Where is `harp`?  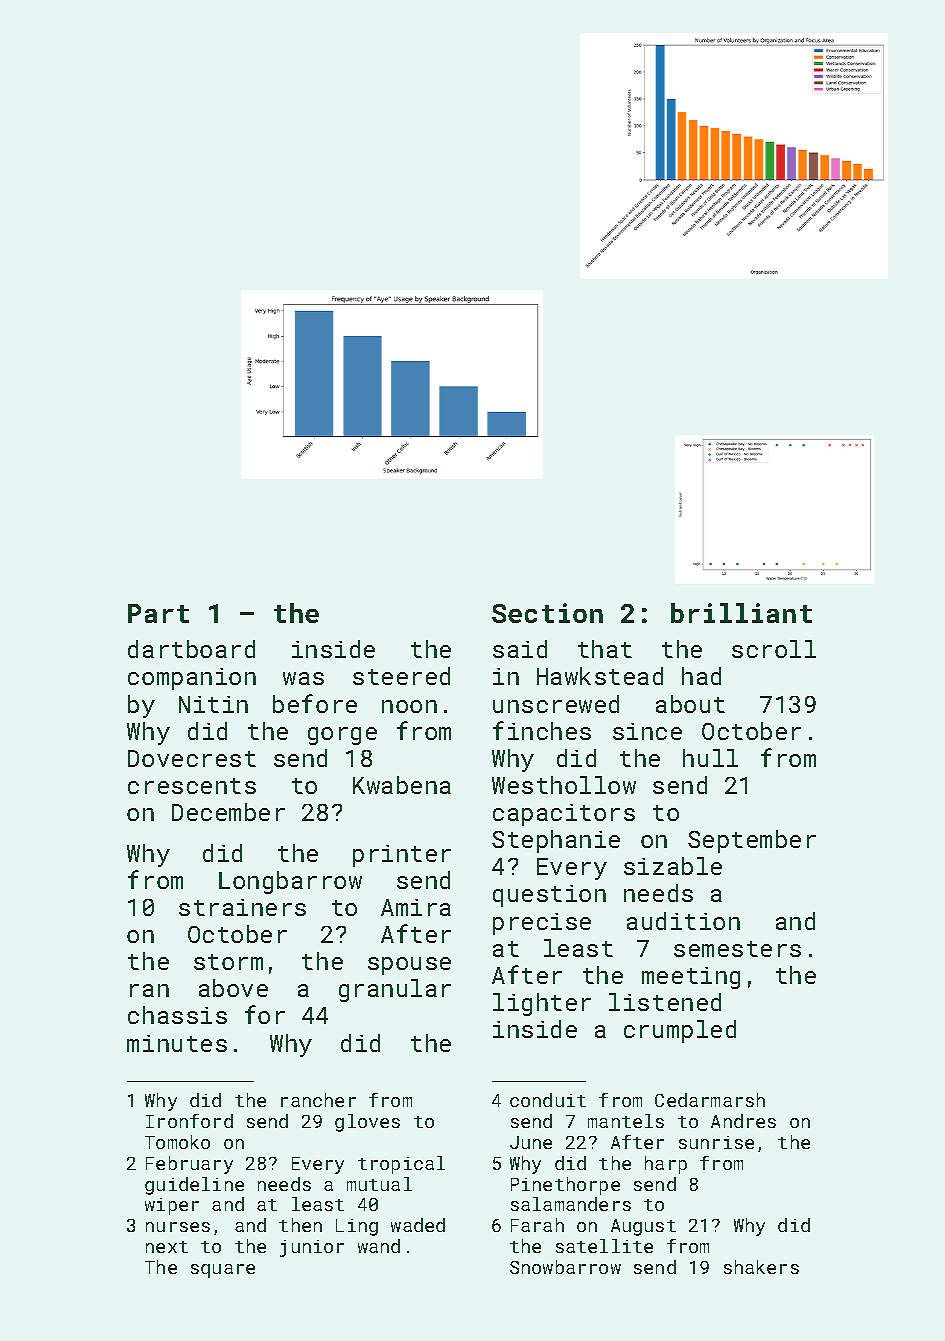 harp is located at coordinates (666, 1165).
